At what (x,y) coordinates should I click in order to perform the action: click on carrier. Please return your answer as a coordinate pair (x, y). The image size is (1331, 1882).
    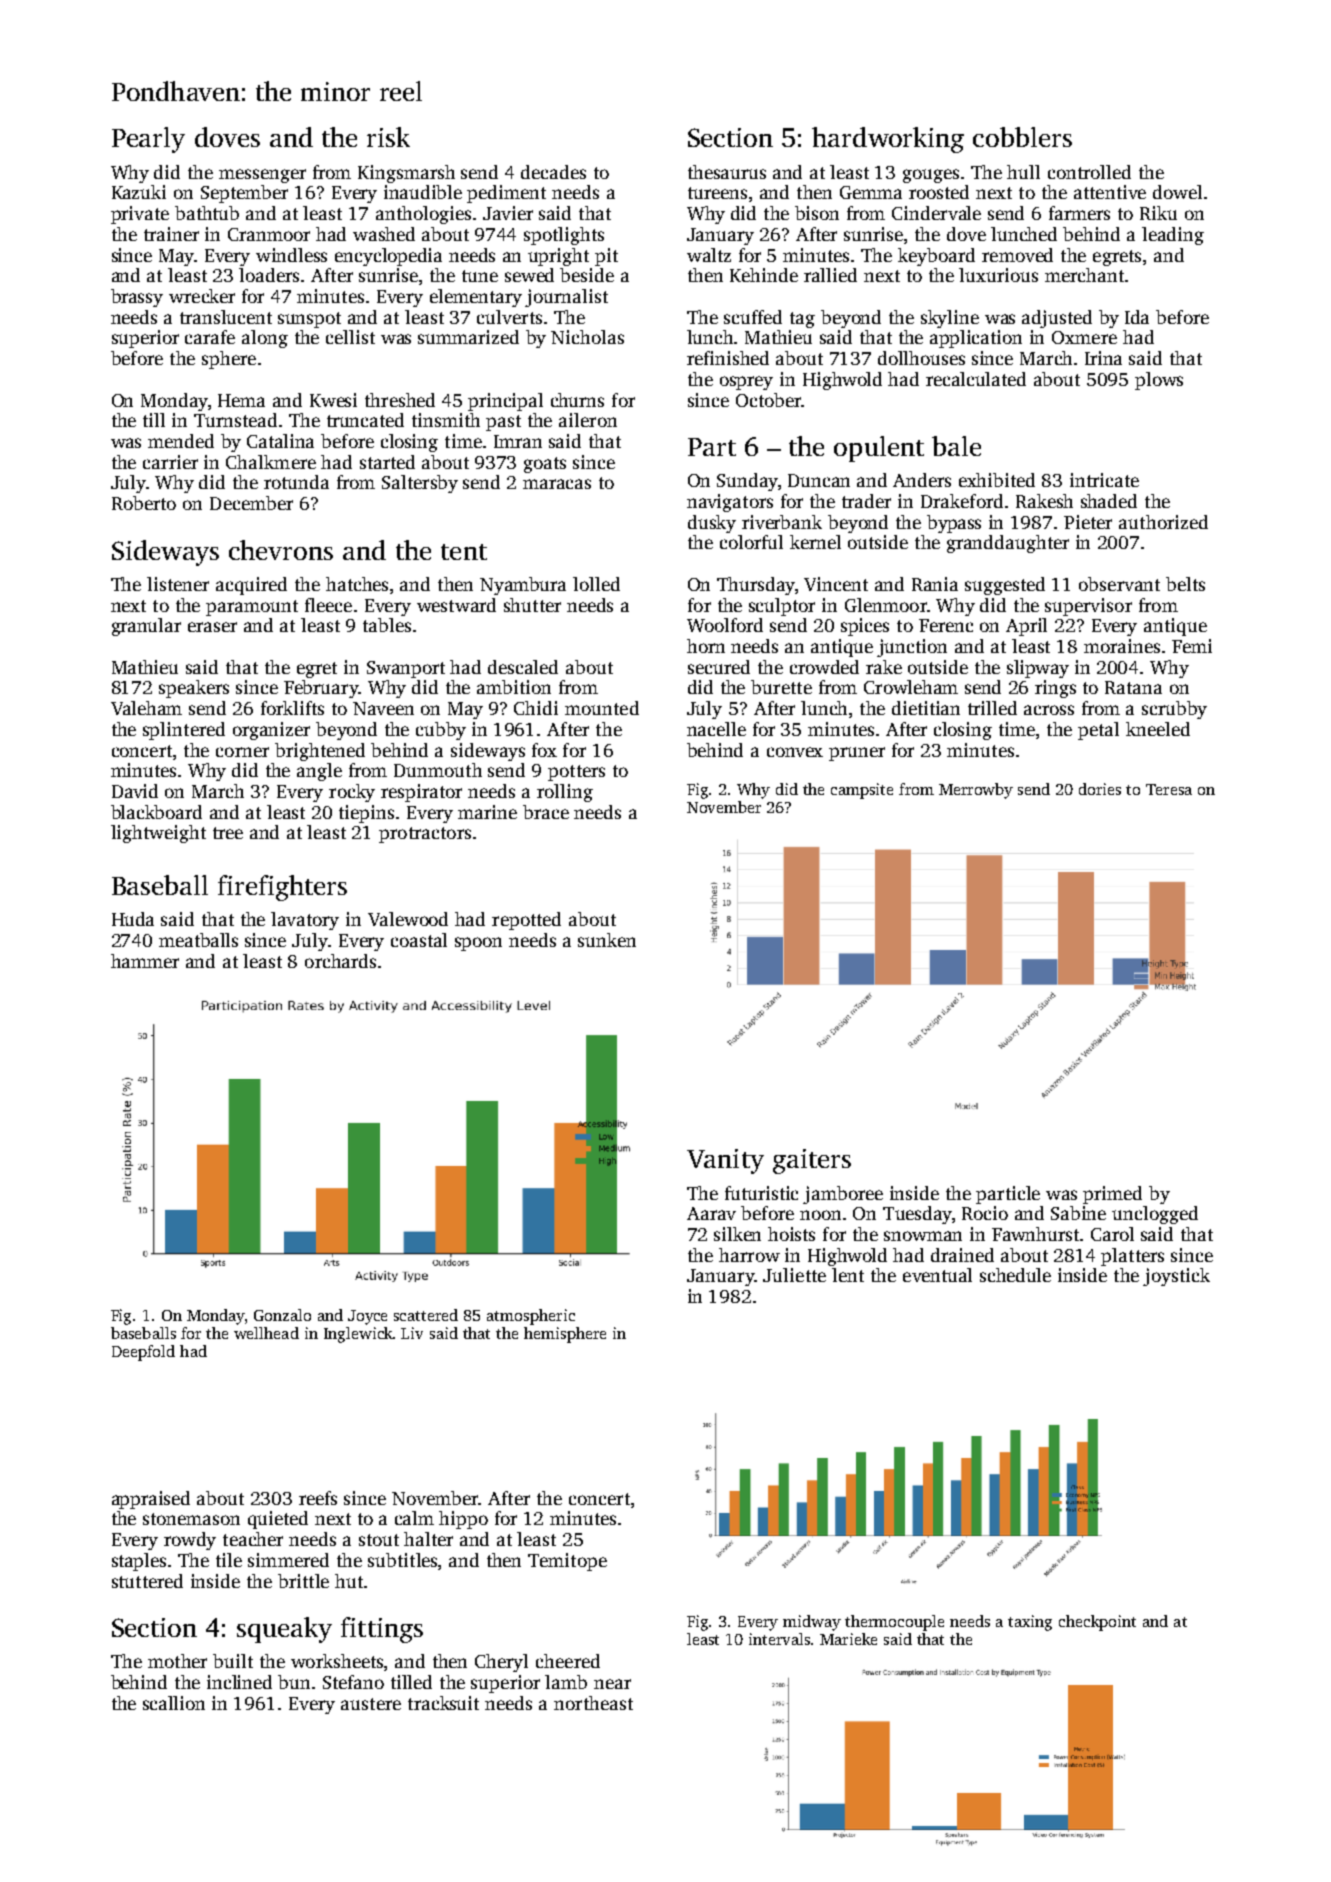
    Looking at the image, I should click on (170, 462).
